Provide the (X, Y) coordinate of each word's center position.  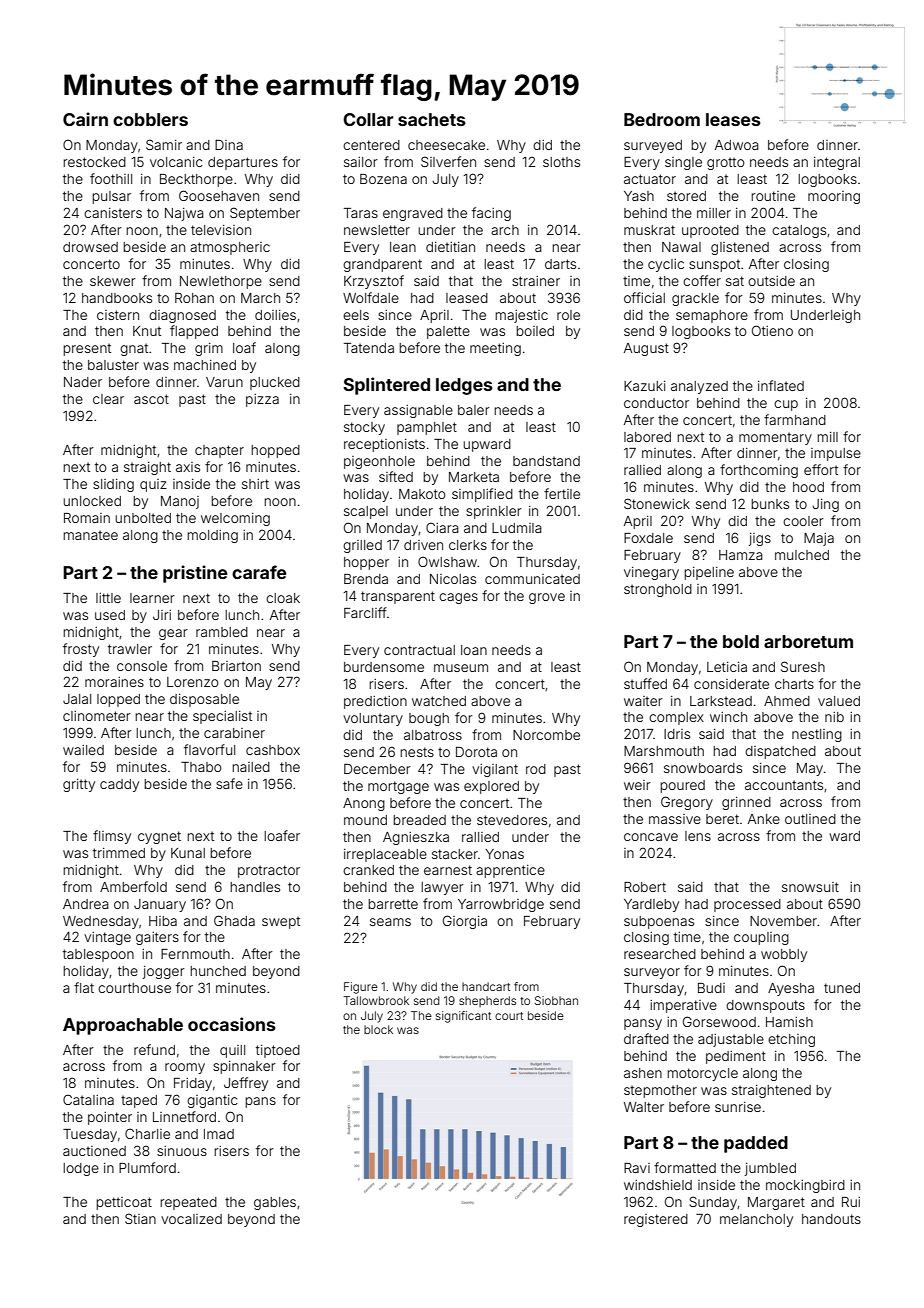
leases (733, 119)
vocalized (191, 1219)
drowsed (90, 247)
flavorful (209, 749)
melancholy (756, 1220)
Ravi (637, 1168)
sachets (432, 119)
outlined (810, 819)
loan (474, 650)
